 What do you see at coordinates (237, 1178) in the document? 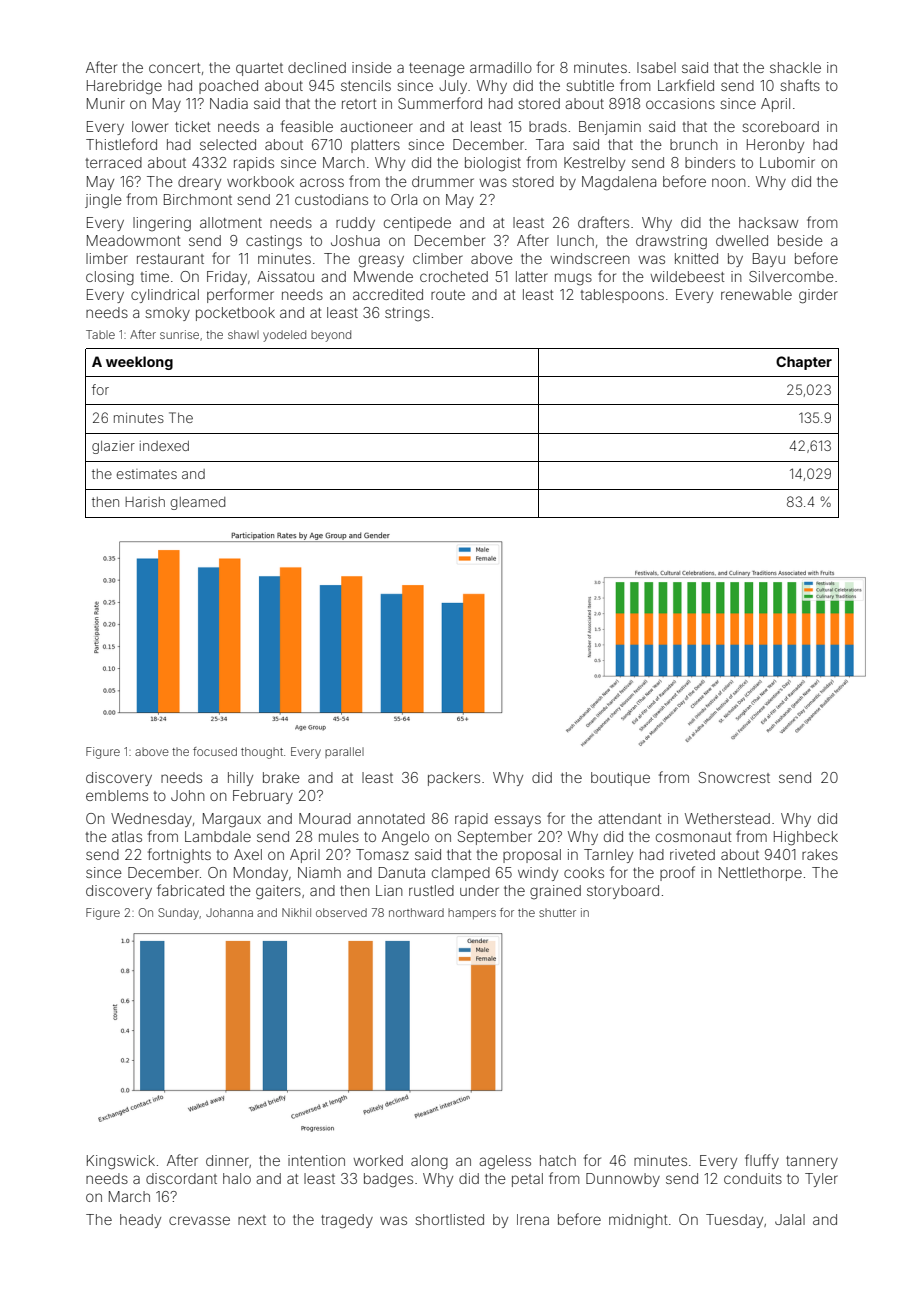
I see `halo` at bounding box center [237, 1178].
